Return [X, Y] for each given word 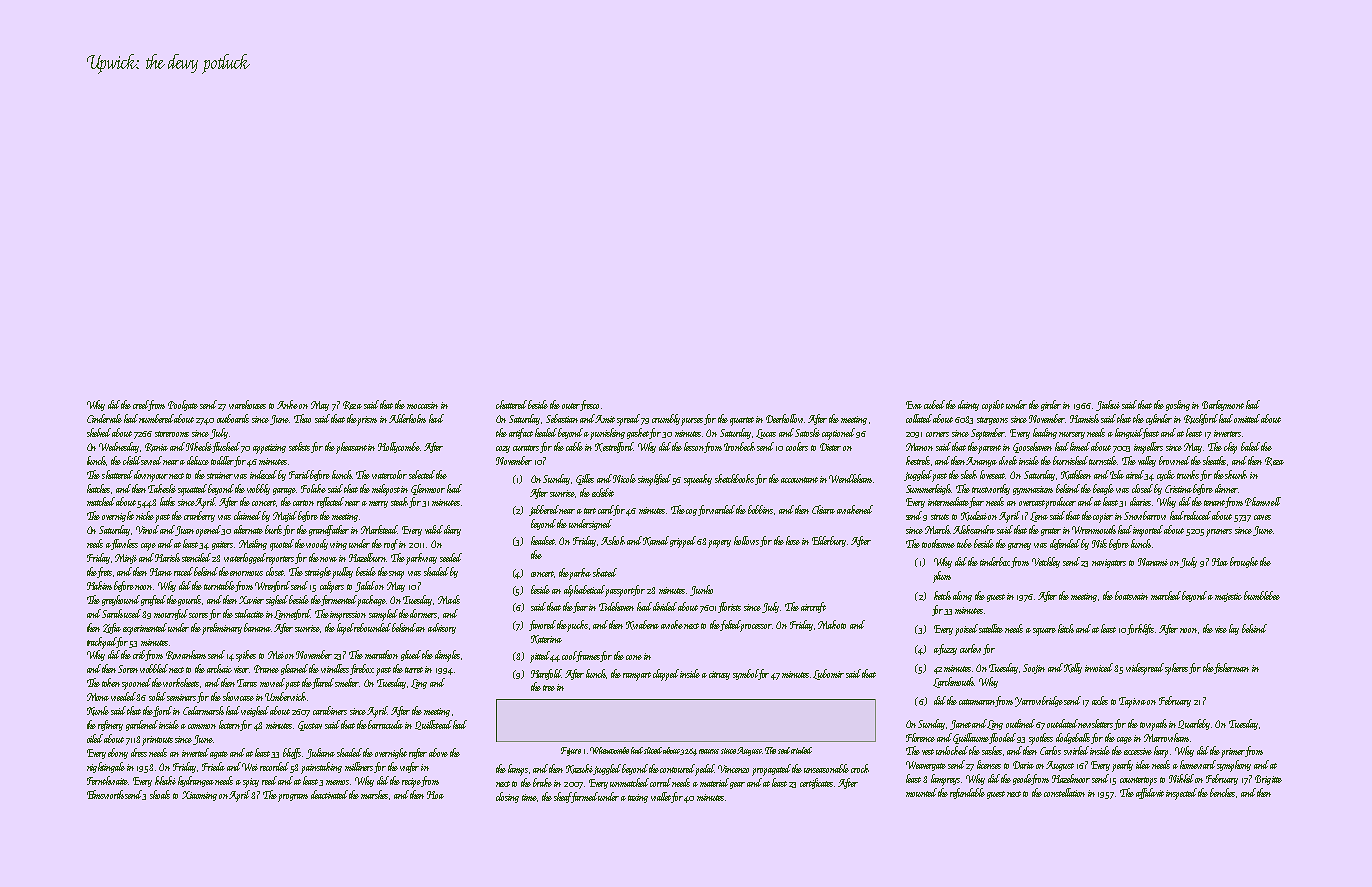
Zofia [112, 628]
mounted [921, 792]
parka [580, 573]
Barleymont [1223, 405]
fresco [589, 405]
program [293, 798]
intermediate [949, 502]
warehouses [247, 404]
